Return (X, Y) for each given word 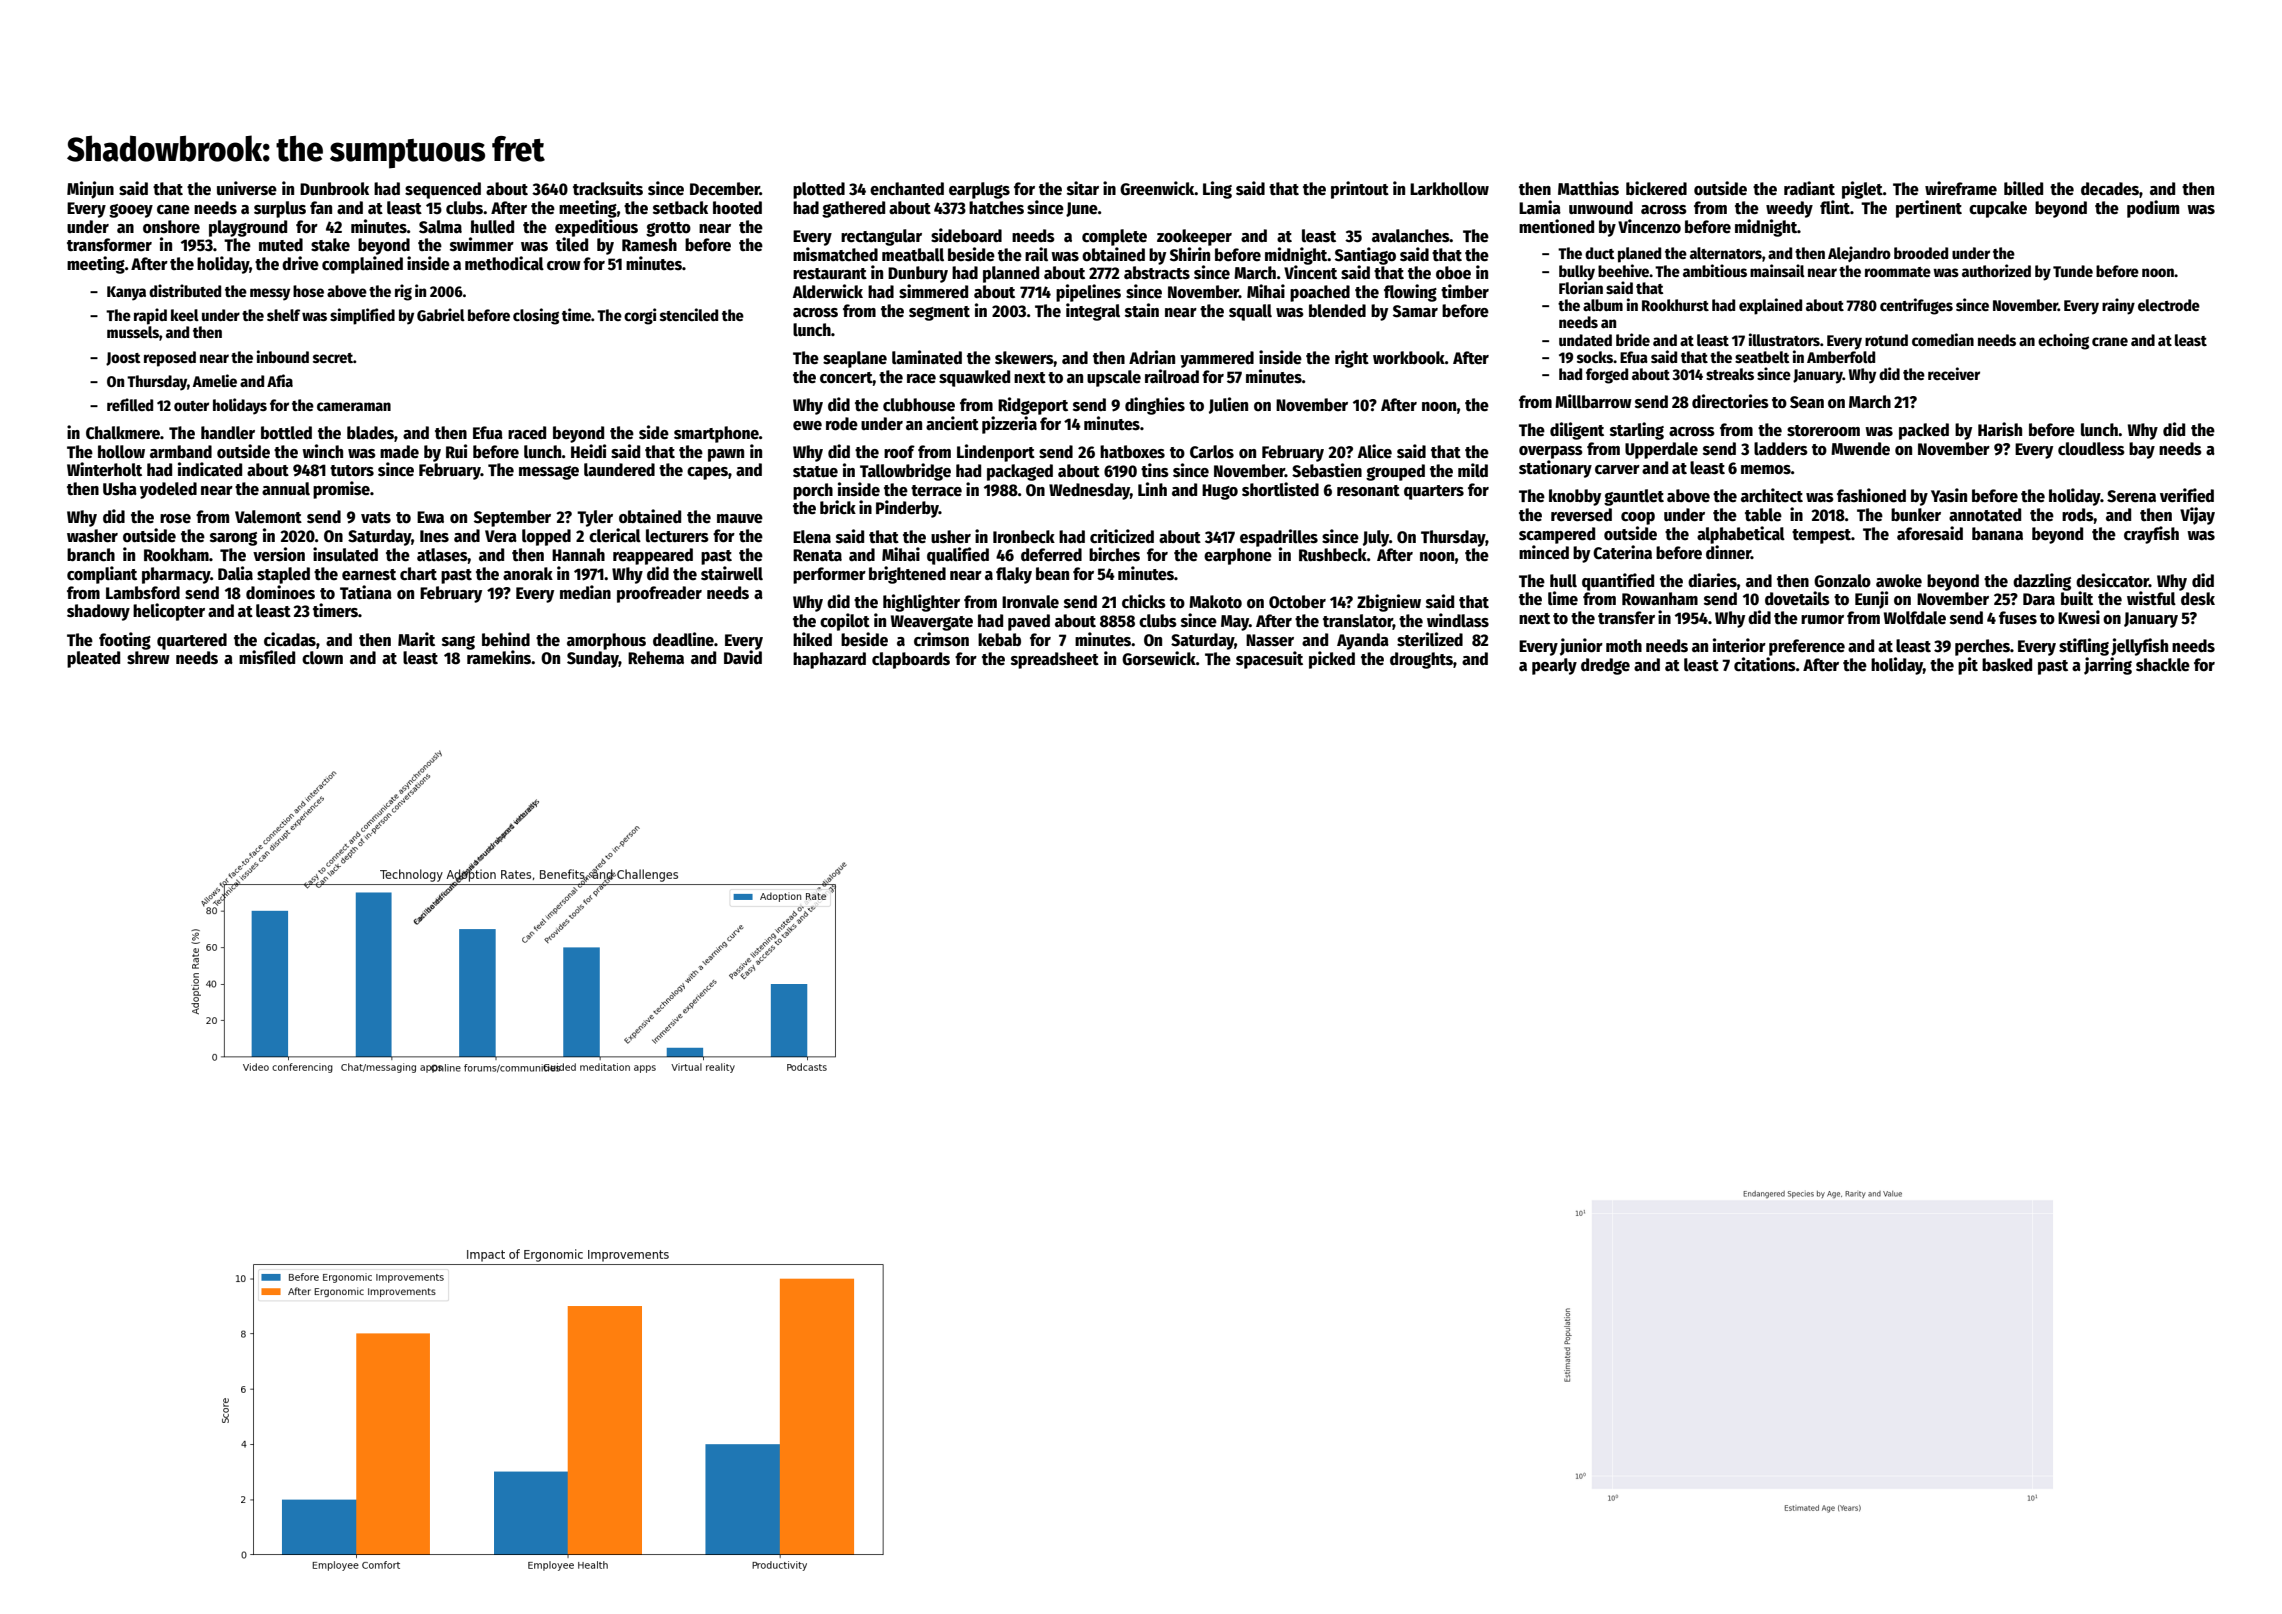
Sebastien (1327, 470)
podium (2153, 209)
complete (1114, 237)
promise (341, 490)
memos (1766, 470)
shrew (148, 658)
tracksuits (608, 188)
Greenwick (1157, 188)
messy (270, 294)
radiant (1809, 188)
